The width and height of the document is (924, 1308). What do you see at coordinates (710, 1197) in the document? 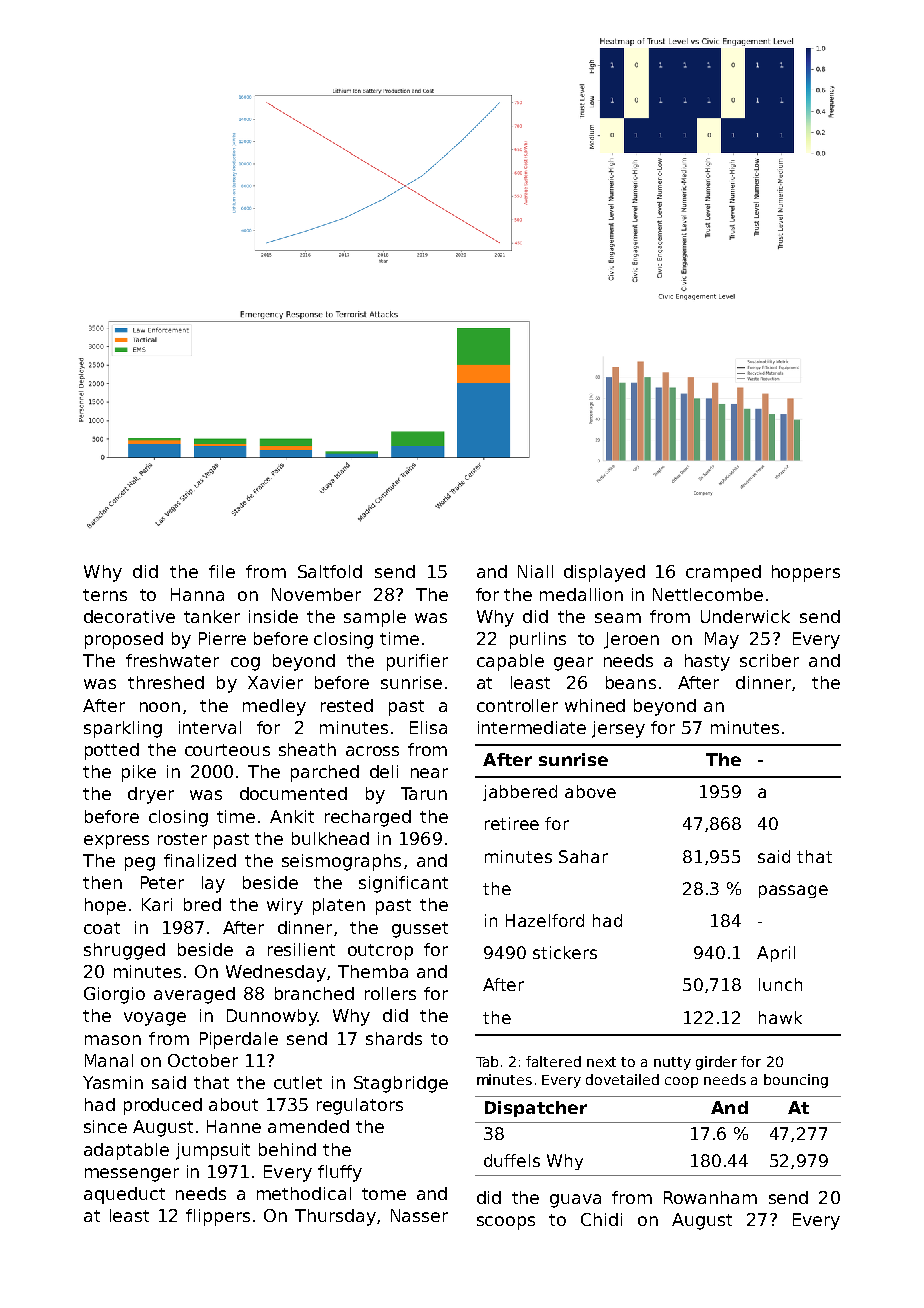
I see `Rowanham` at bounding box center [710, 1197].
